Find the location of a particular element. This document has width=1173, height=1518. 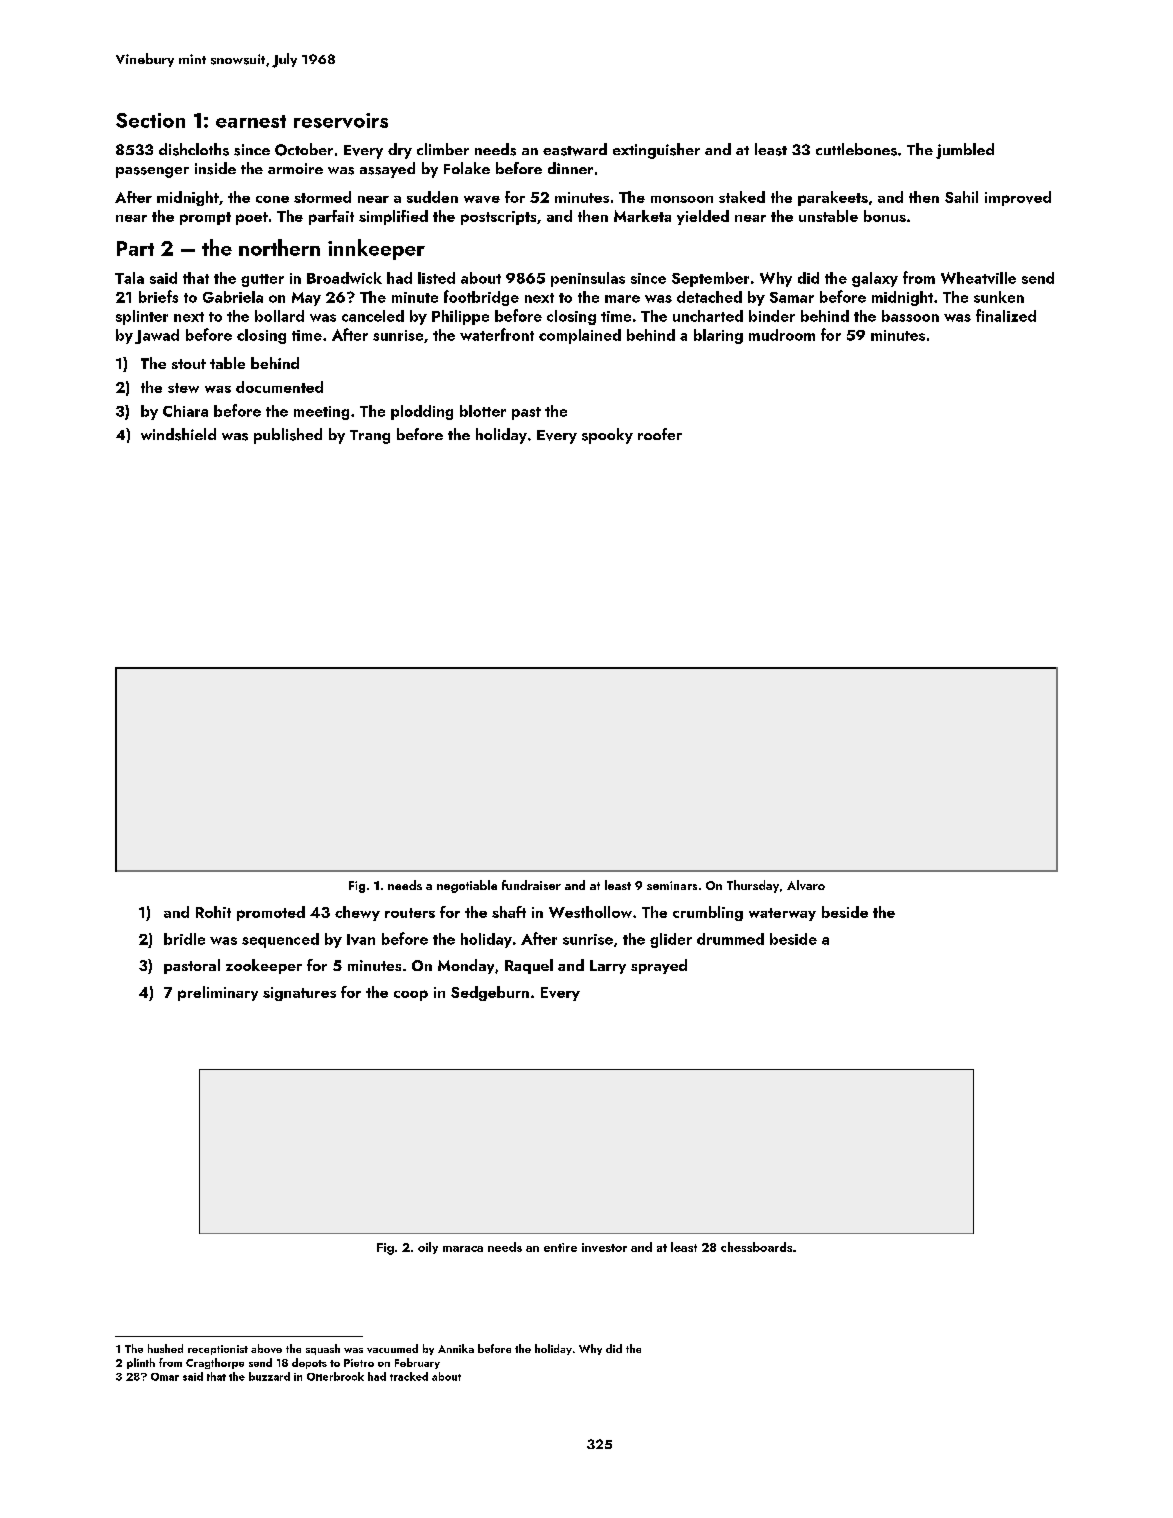

jumbled is located at coordinates (965, 151).
